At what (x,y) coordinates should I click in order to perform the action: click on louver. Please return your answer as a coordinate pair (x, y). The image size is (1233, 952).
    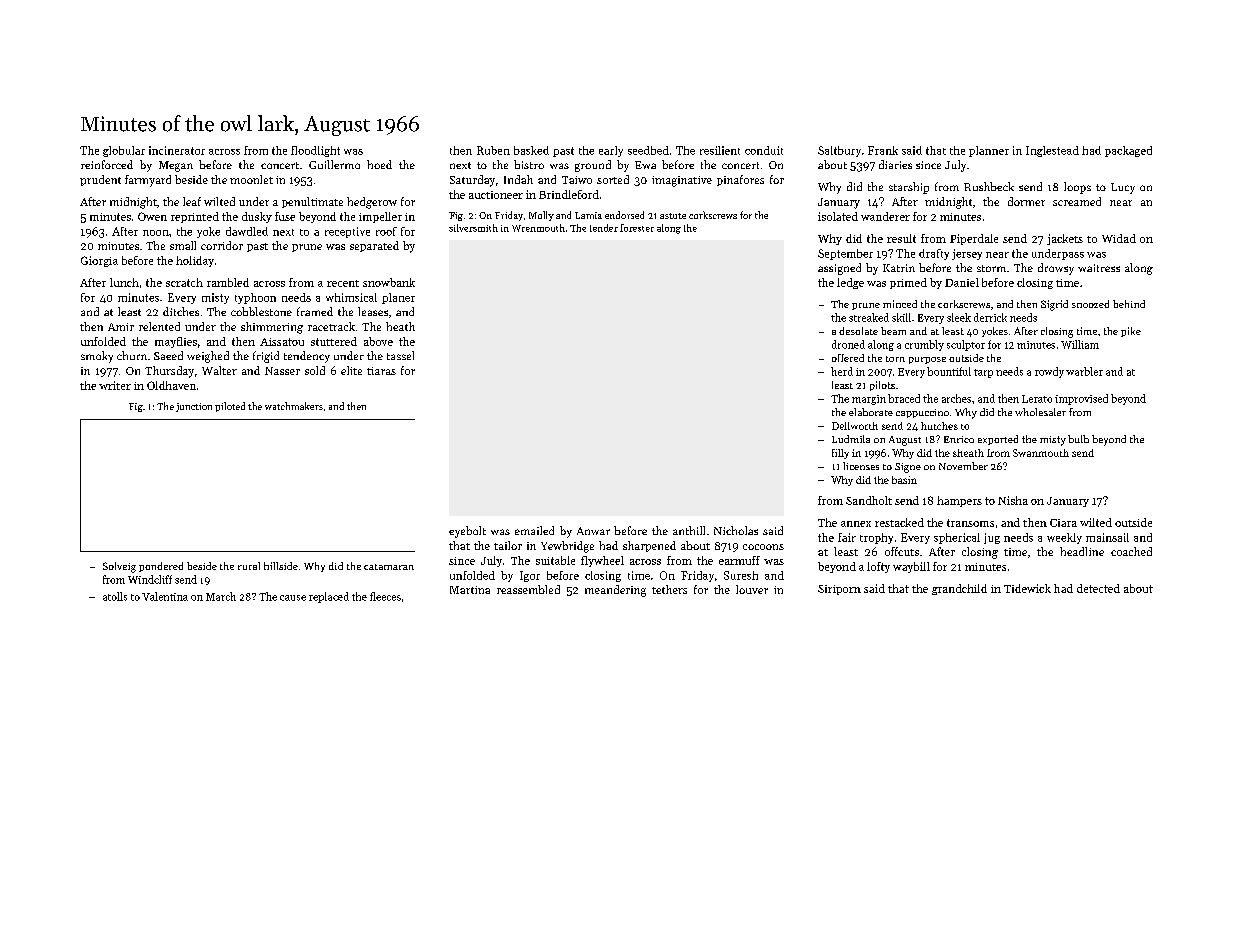
    Looking at the image, I should click on (752, 589).
